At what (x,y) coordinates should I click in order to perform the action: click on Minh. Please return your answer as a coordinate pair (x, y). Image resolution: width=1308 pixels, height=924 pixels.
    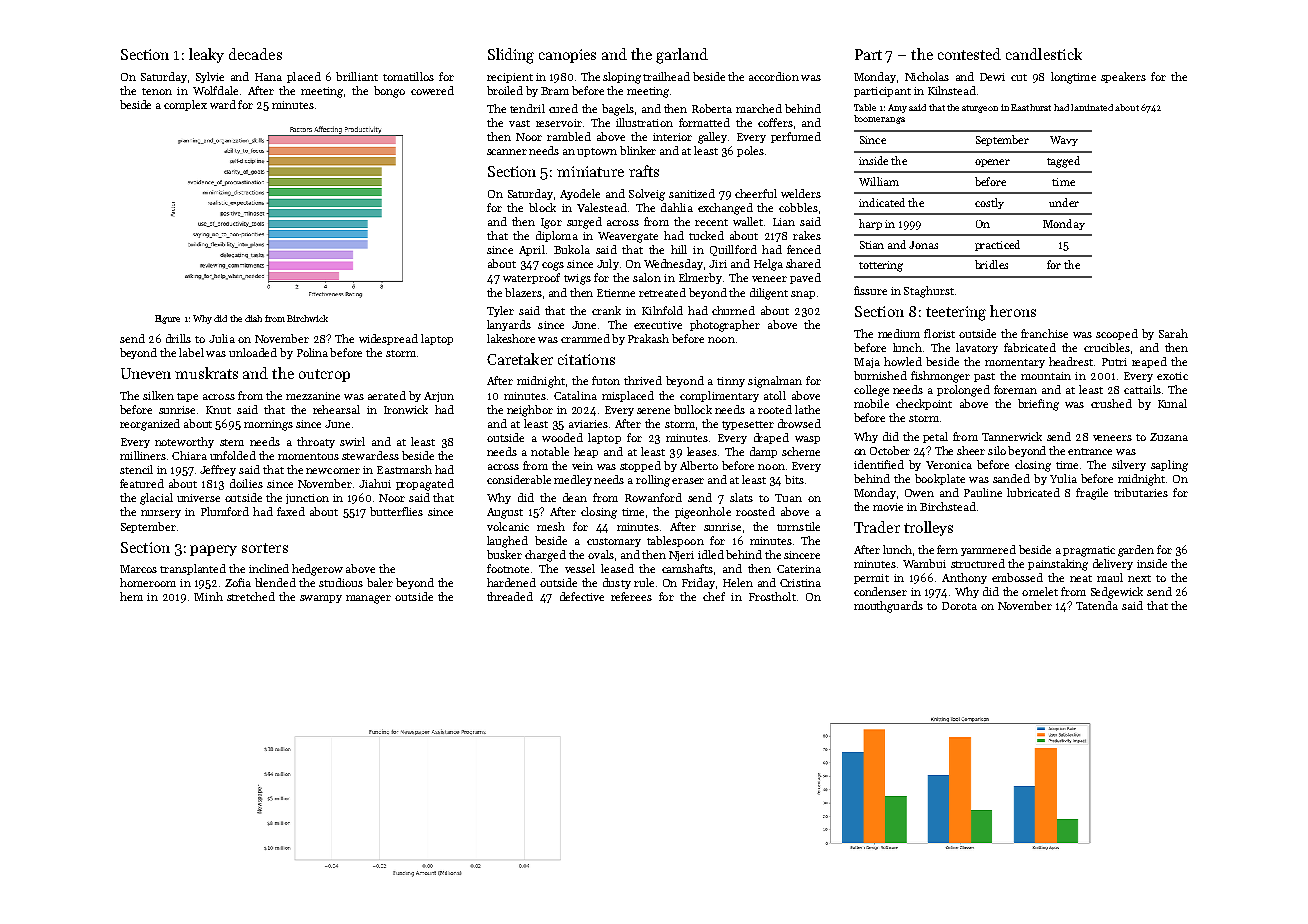
    Looking at the image, I should click on (208, 596).
